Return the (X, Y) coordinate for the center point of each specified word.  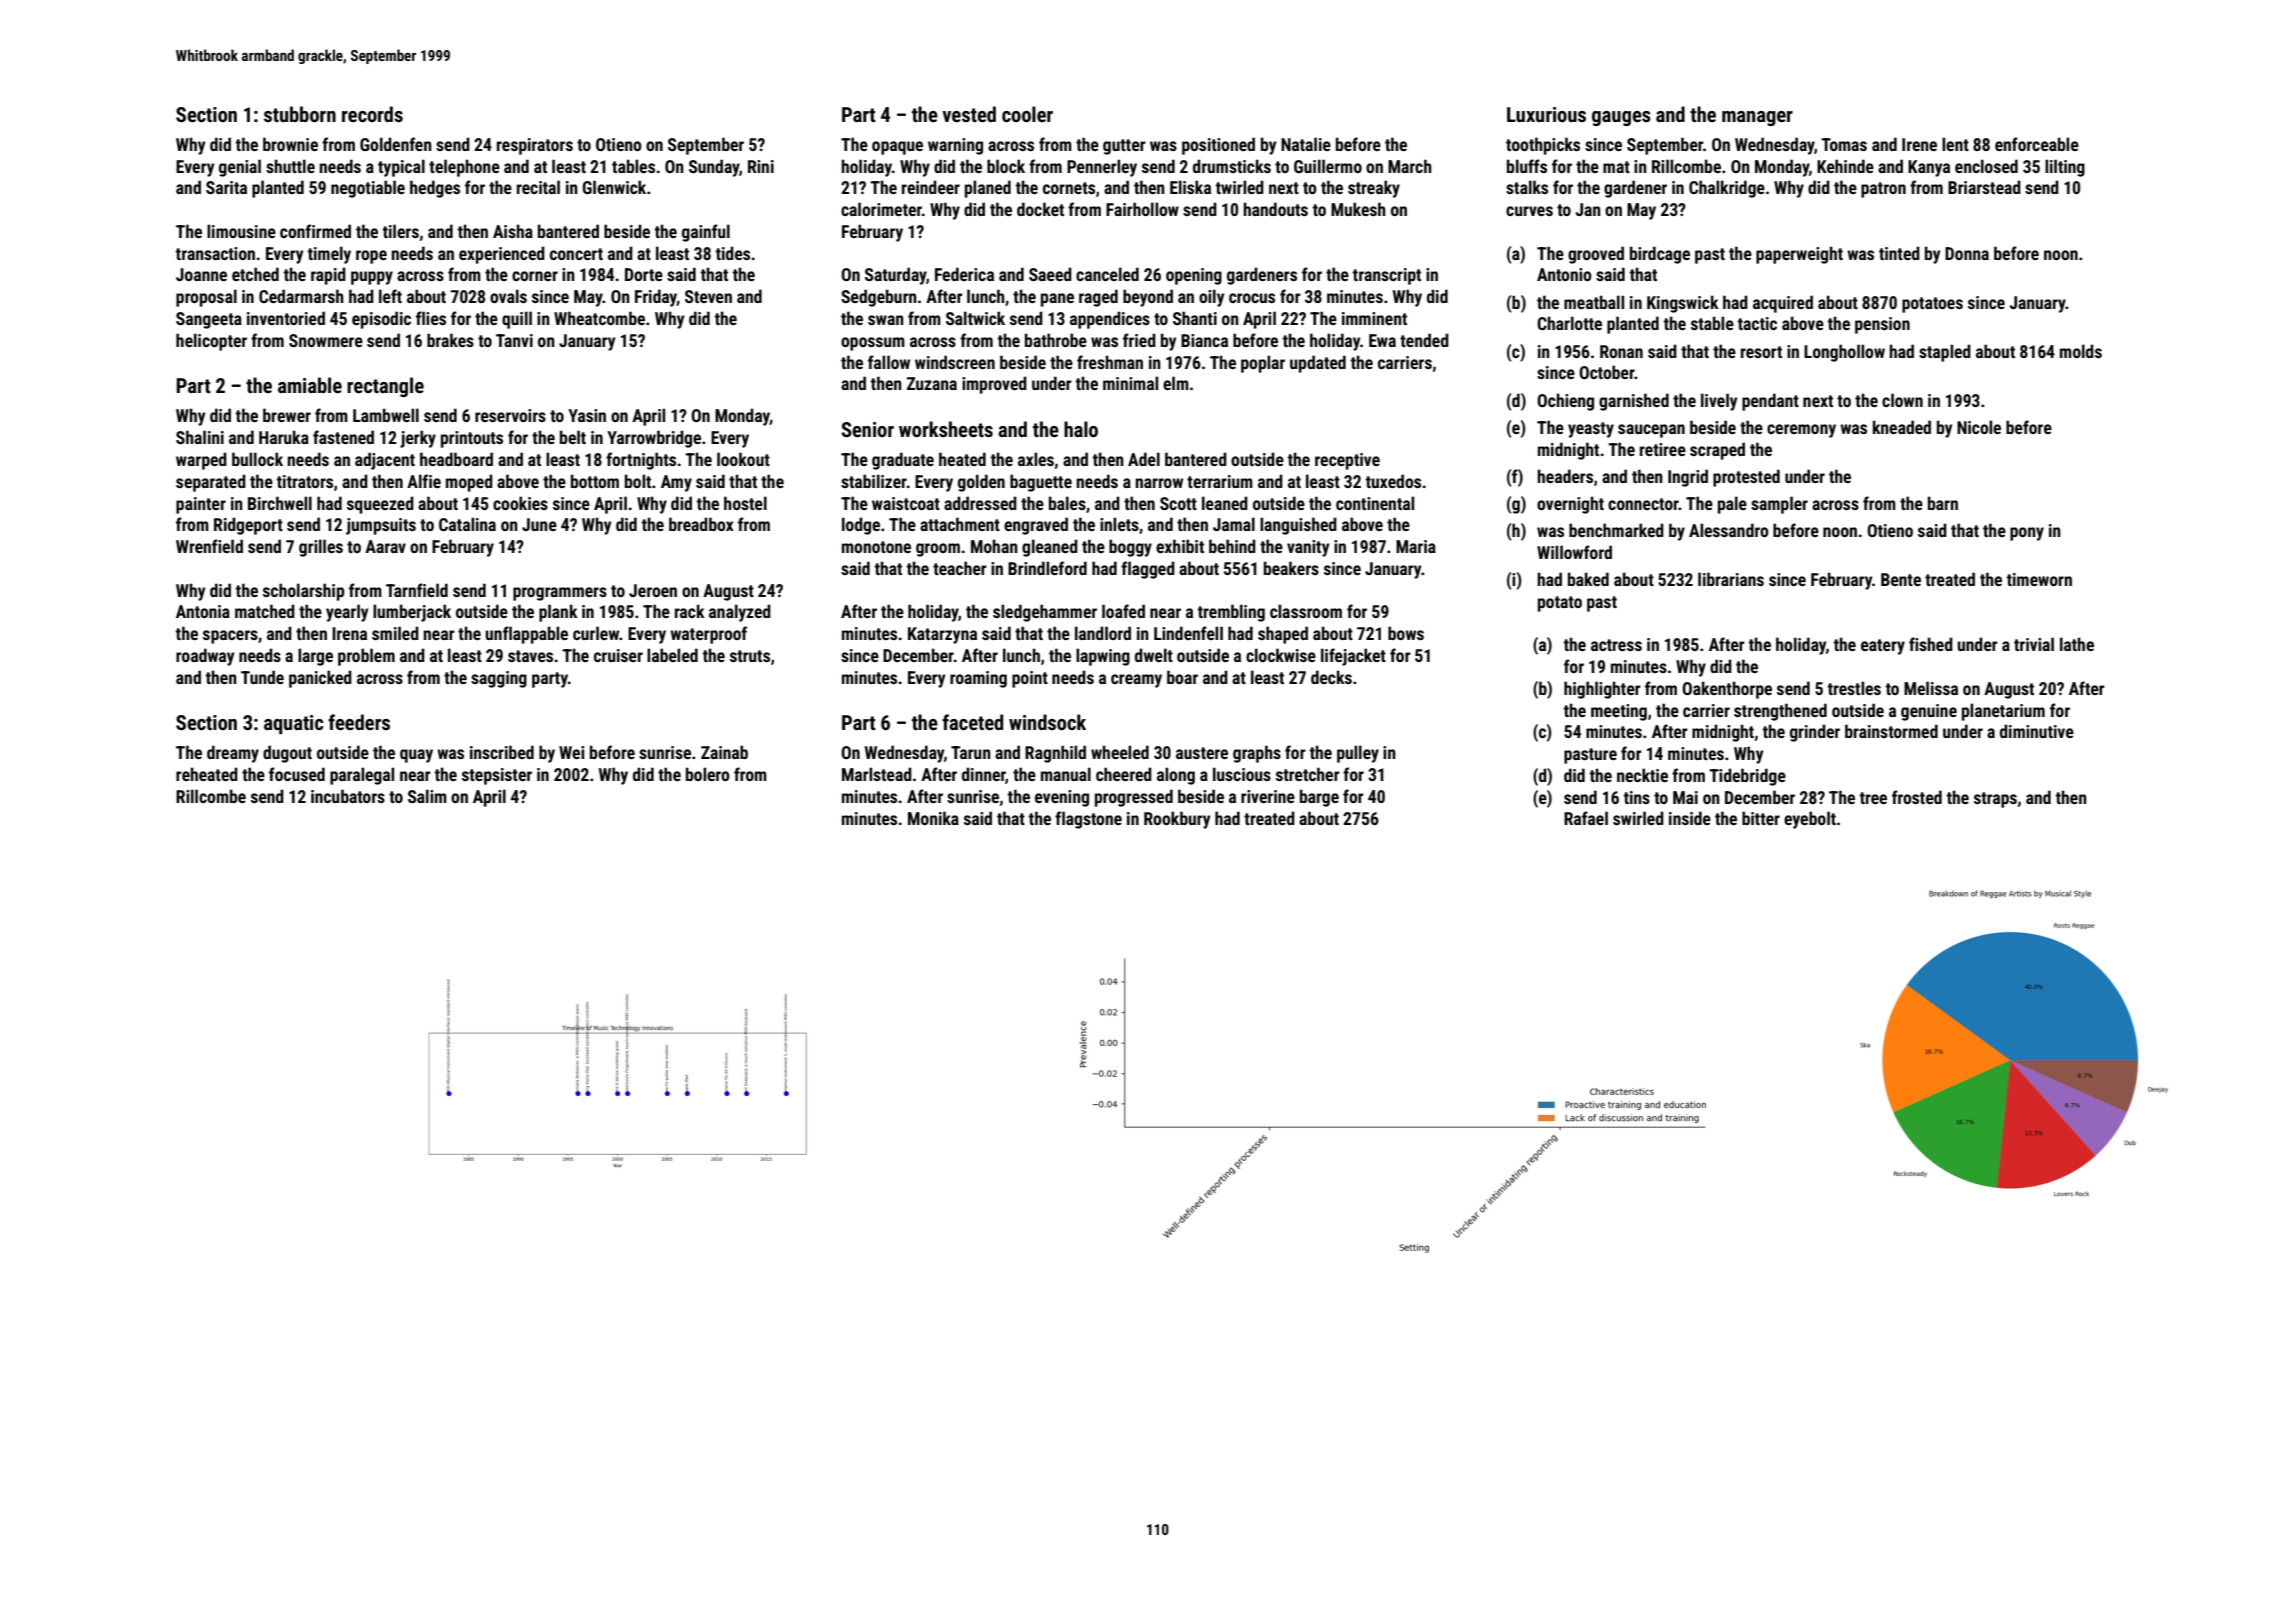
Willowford (1574, 552)
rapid (328, 276)
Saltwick (975, 318)
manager (1757, 118)
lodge (861, 526)
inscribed (502, 752)
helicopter (211, 342)
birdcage (1660, 255)
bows (1406, 633)
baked (1588, 579)
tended (1424, 340)
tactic (1757, 323)
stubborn (300, 114)
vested (969, 114)
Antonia (203, 611)
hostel (745, 503)
